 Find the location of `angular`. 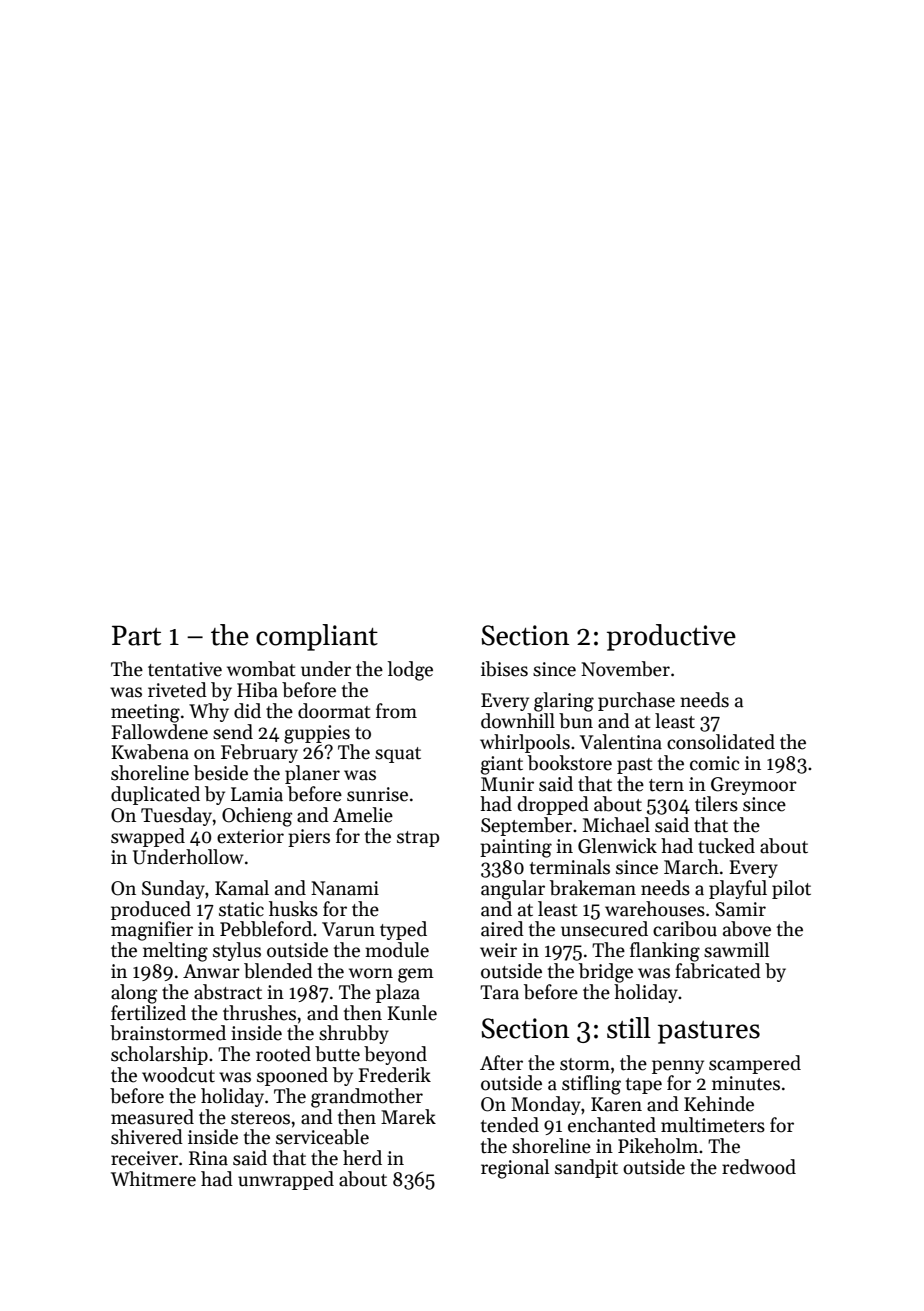

angular is located at coordinates (513, 890).
